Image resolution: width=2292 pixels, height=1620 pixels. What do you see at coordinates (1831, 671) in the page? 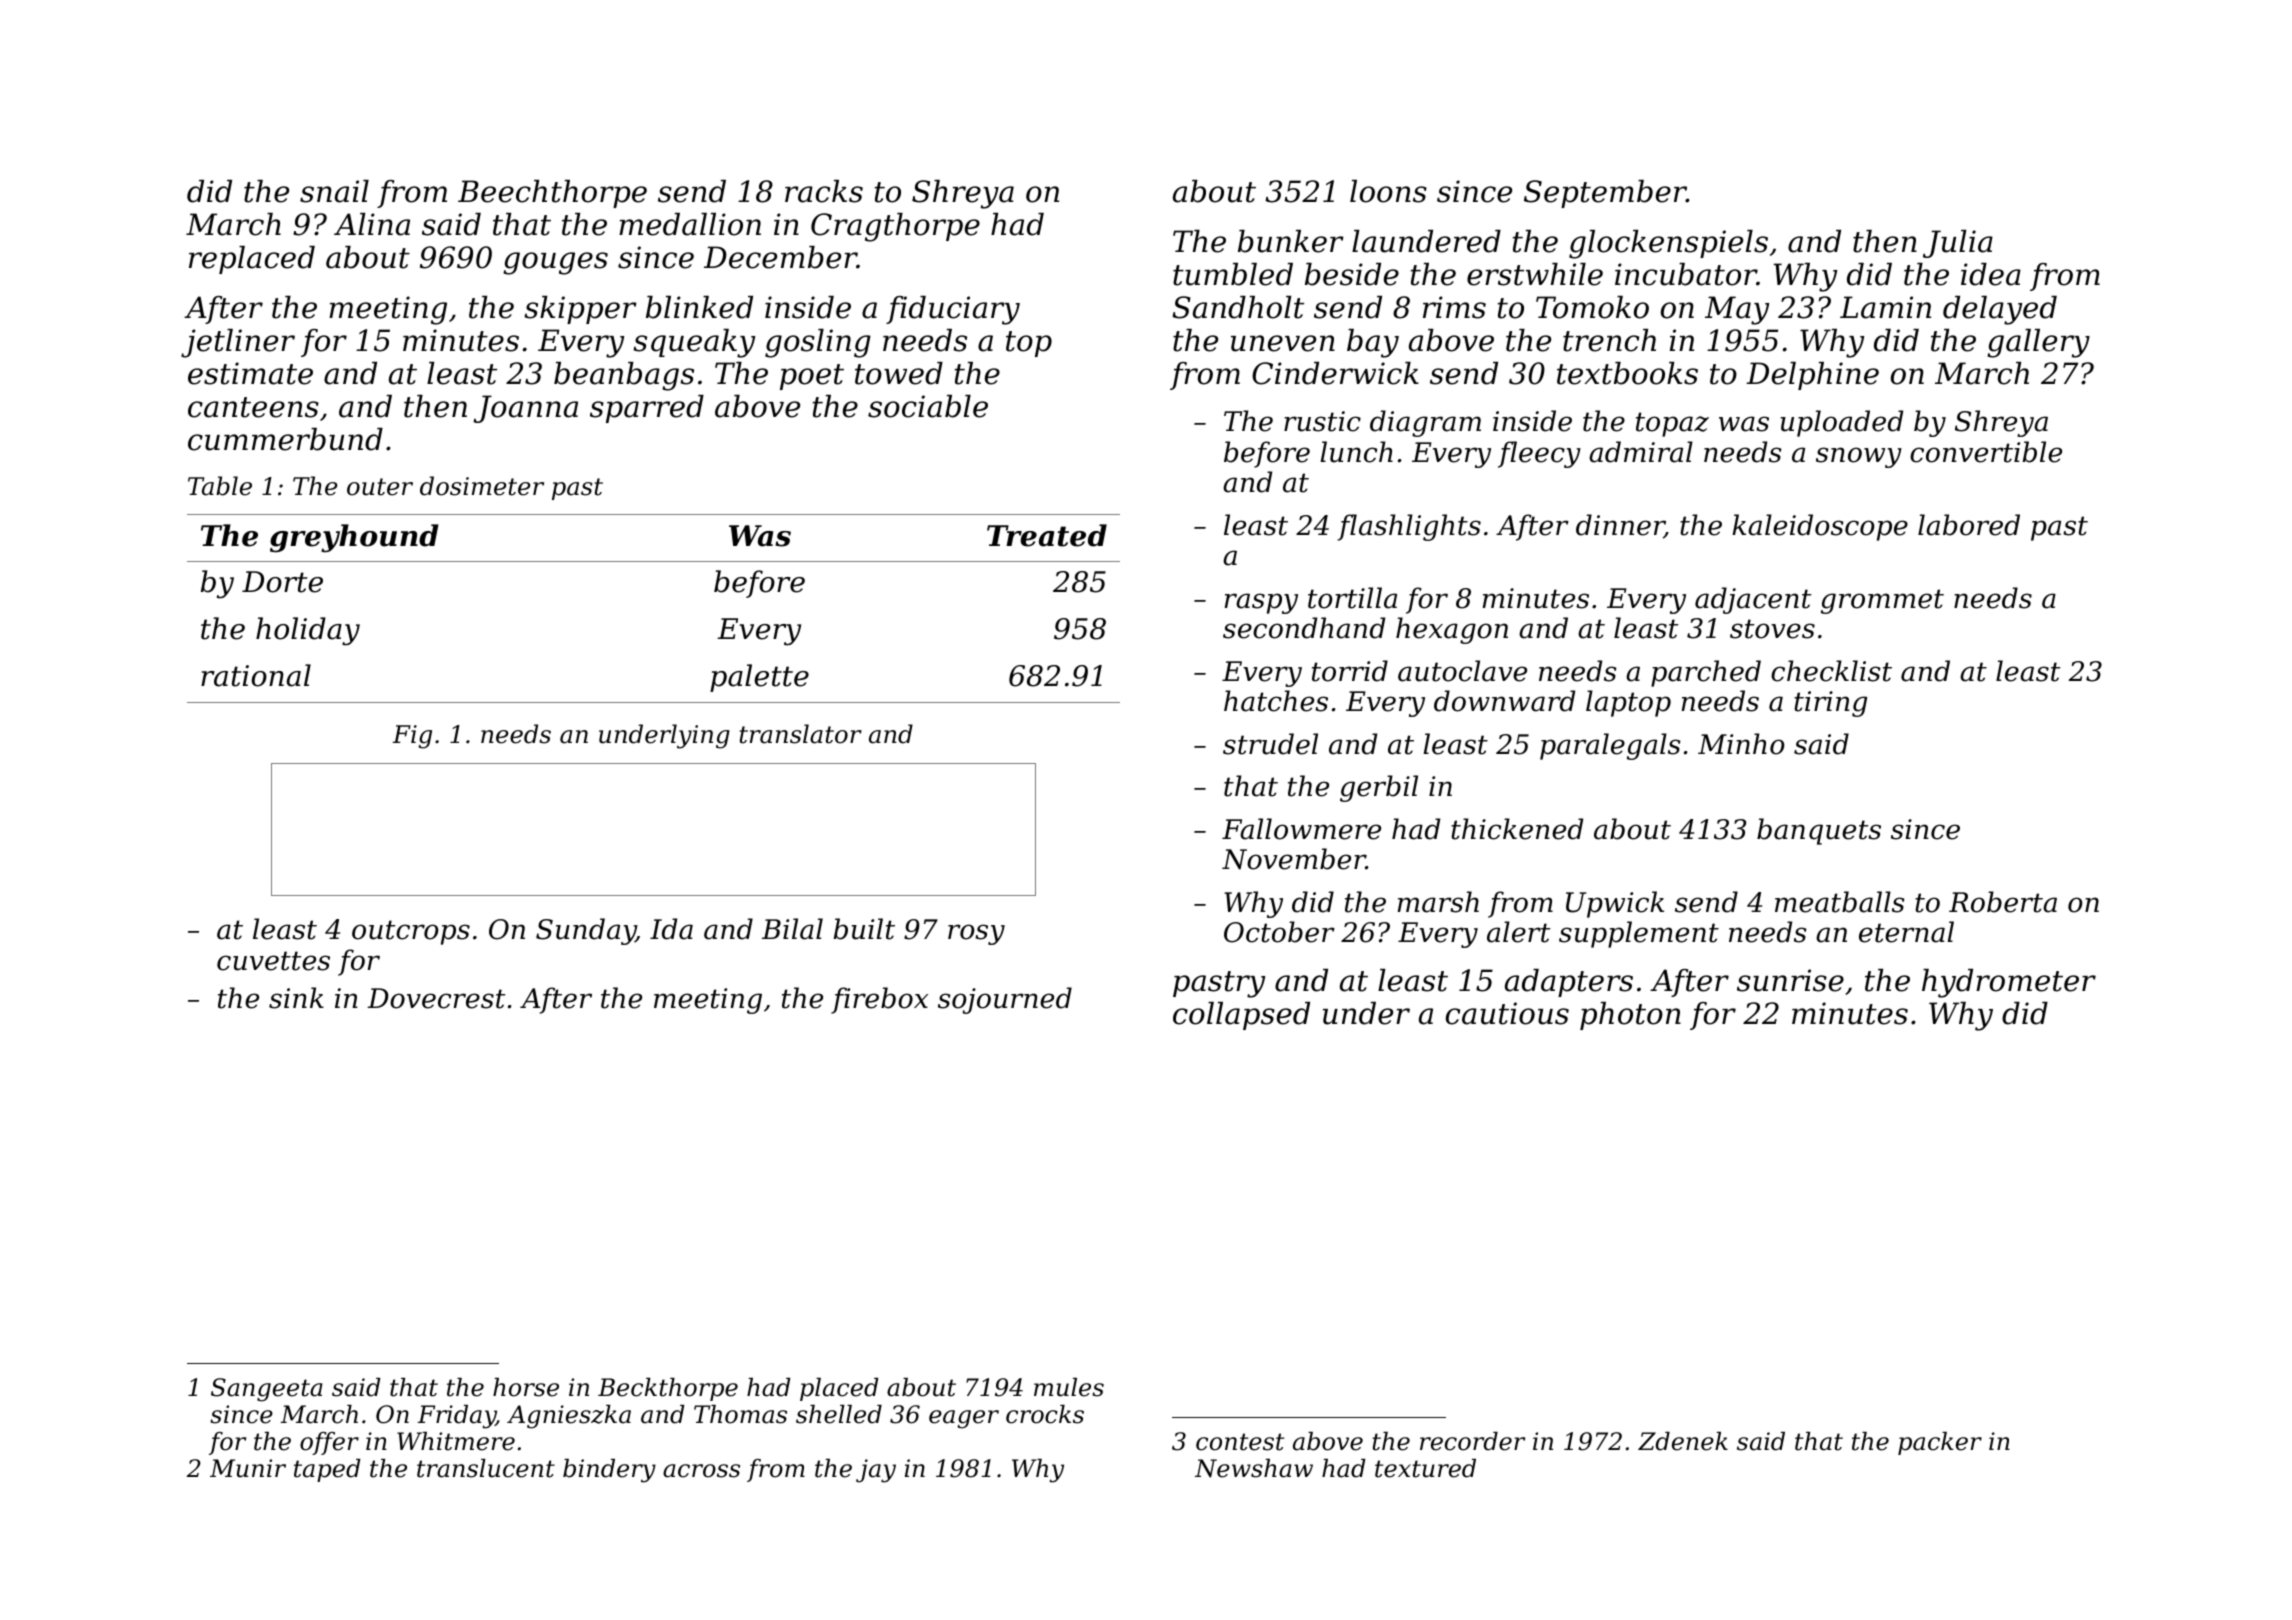
I see `checklist` at bounding box center [1831, 671].
